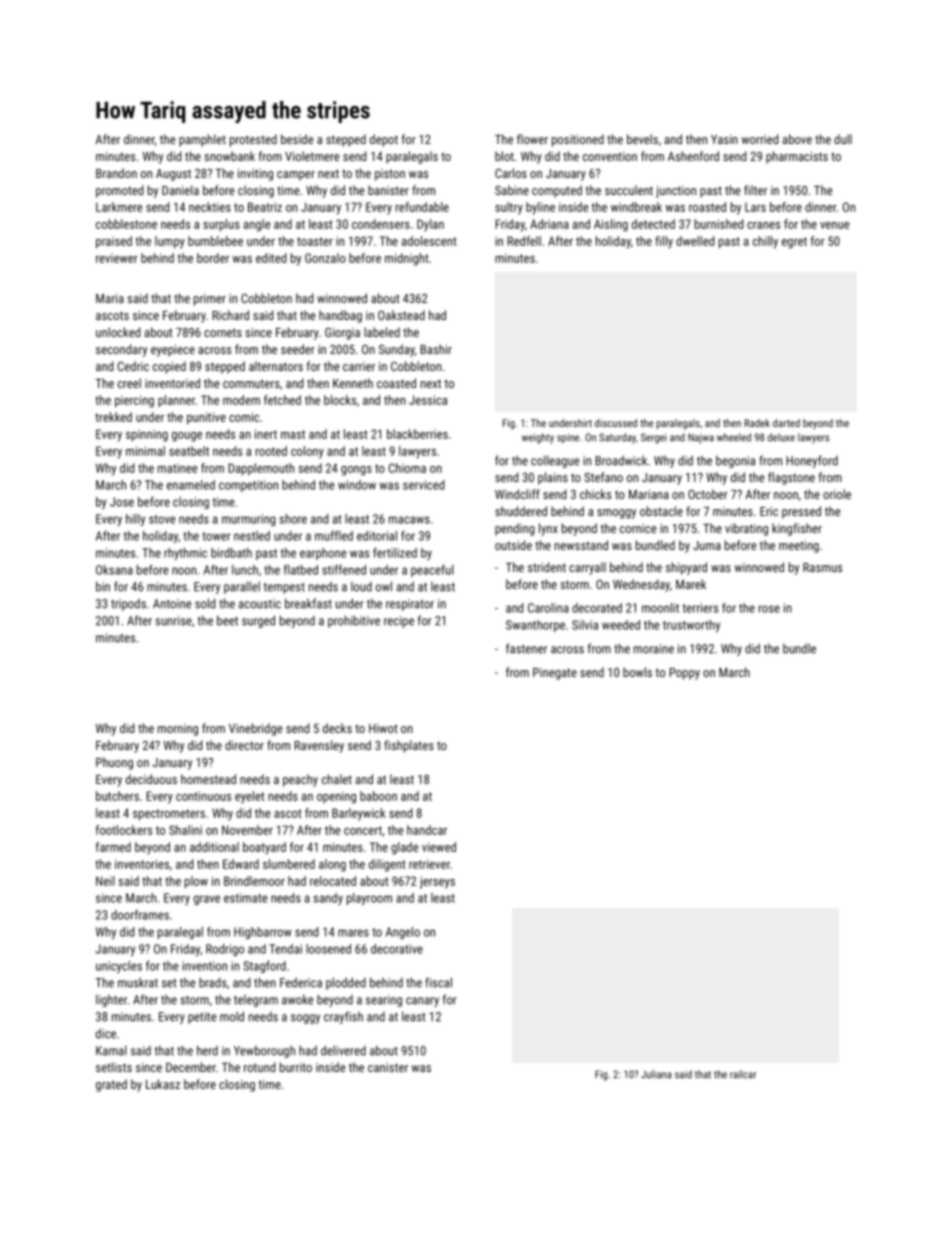  Describe the element at coordinates (384, 140) in the page. I see `depot` at that location.
